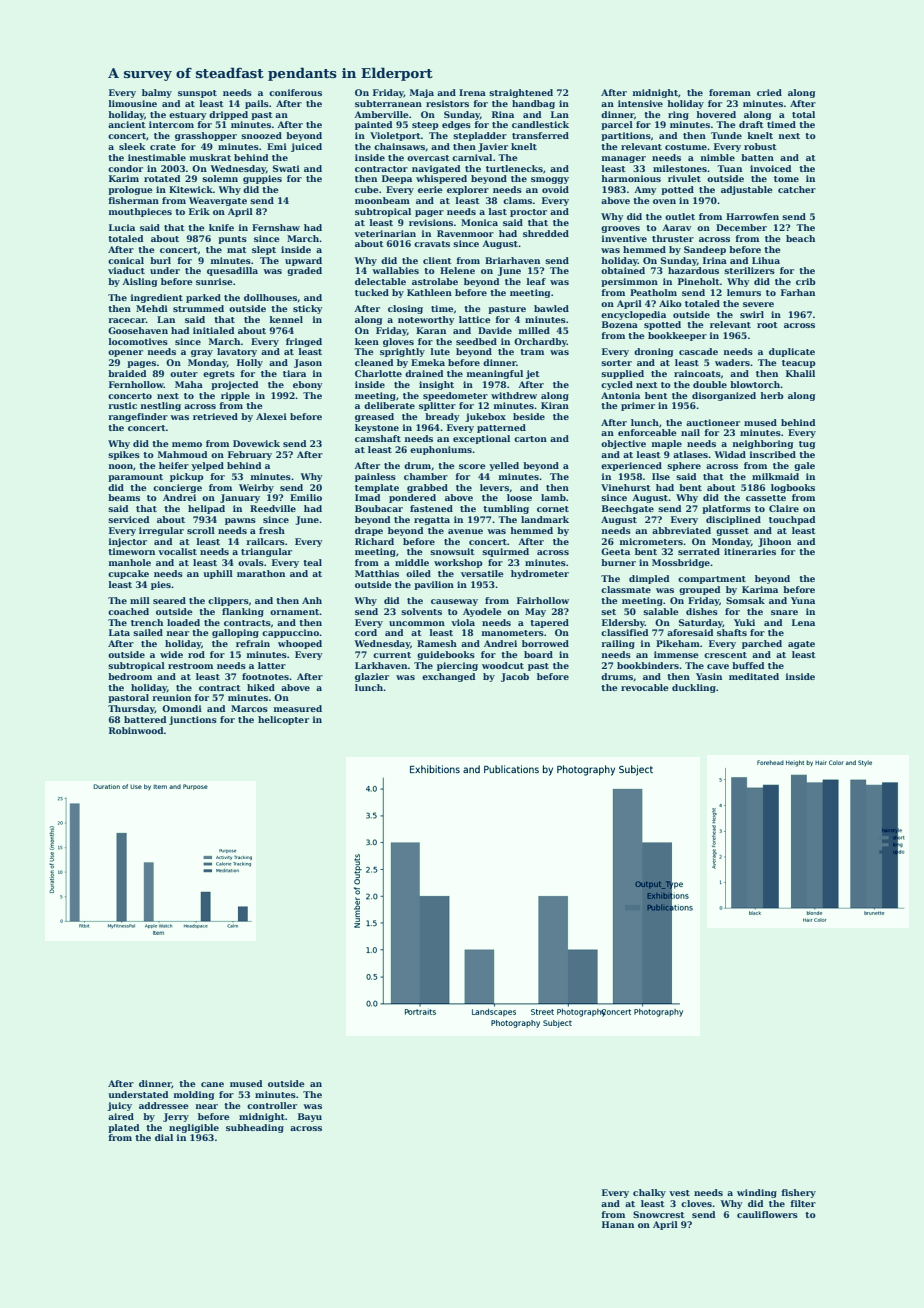  Describe the element at coordinates (157, 93) in the screenshot. I see `balmy` at that location.
